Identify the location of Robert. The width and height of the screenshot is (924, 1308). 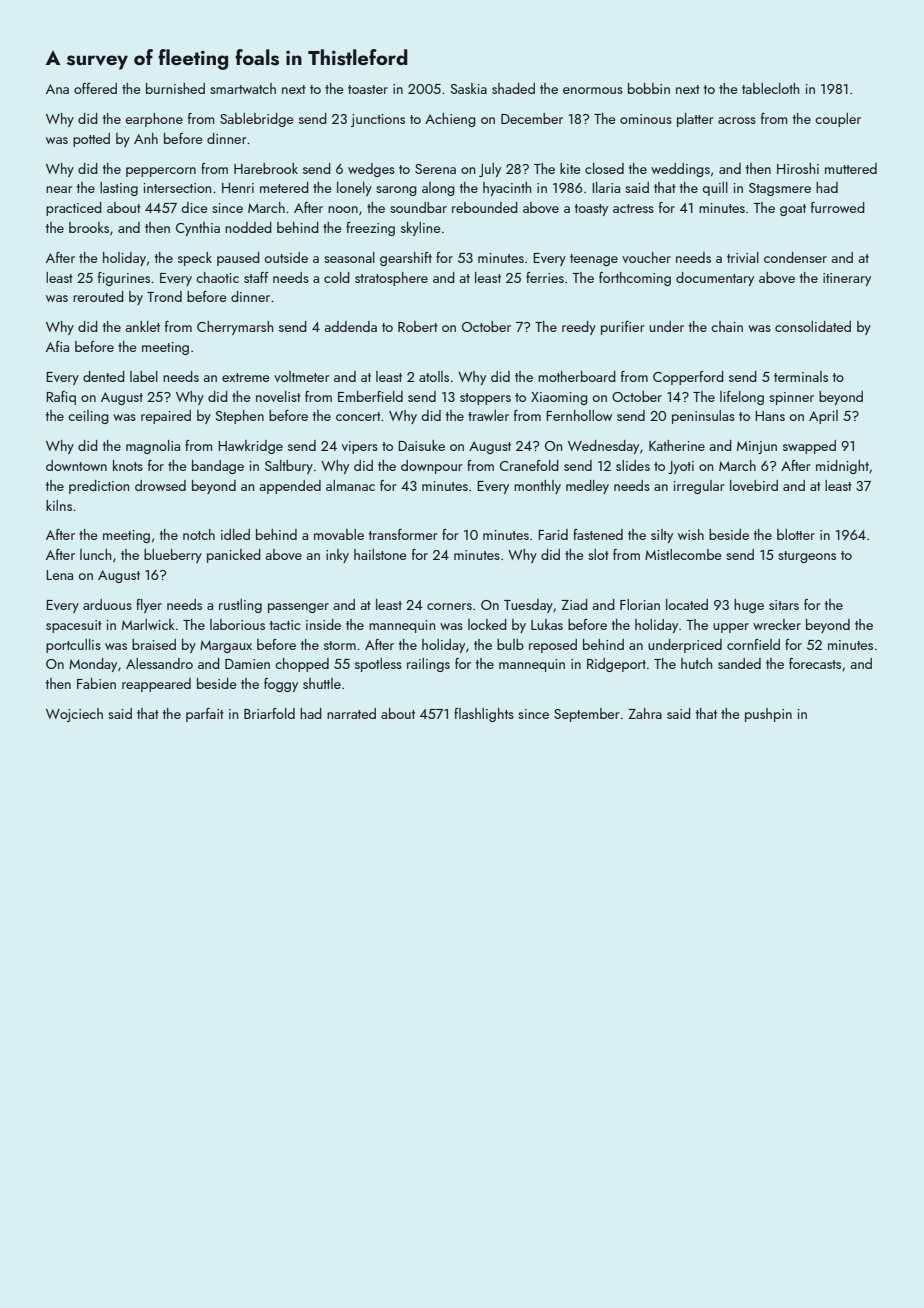
(418, 326).
